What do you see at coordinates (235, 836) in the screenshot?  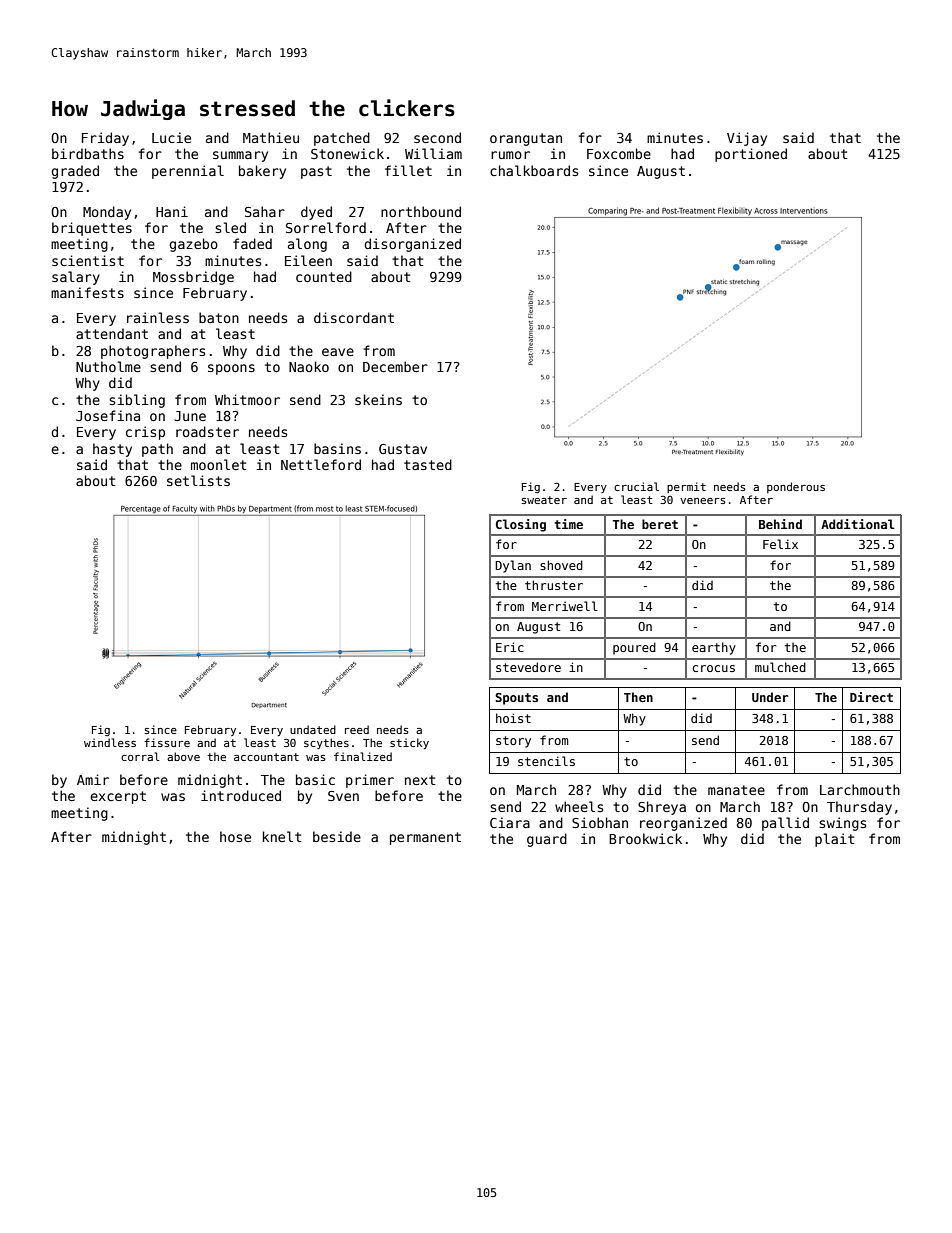 I see `hose` at bounding box center [235, 836].
